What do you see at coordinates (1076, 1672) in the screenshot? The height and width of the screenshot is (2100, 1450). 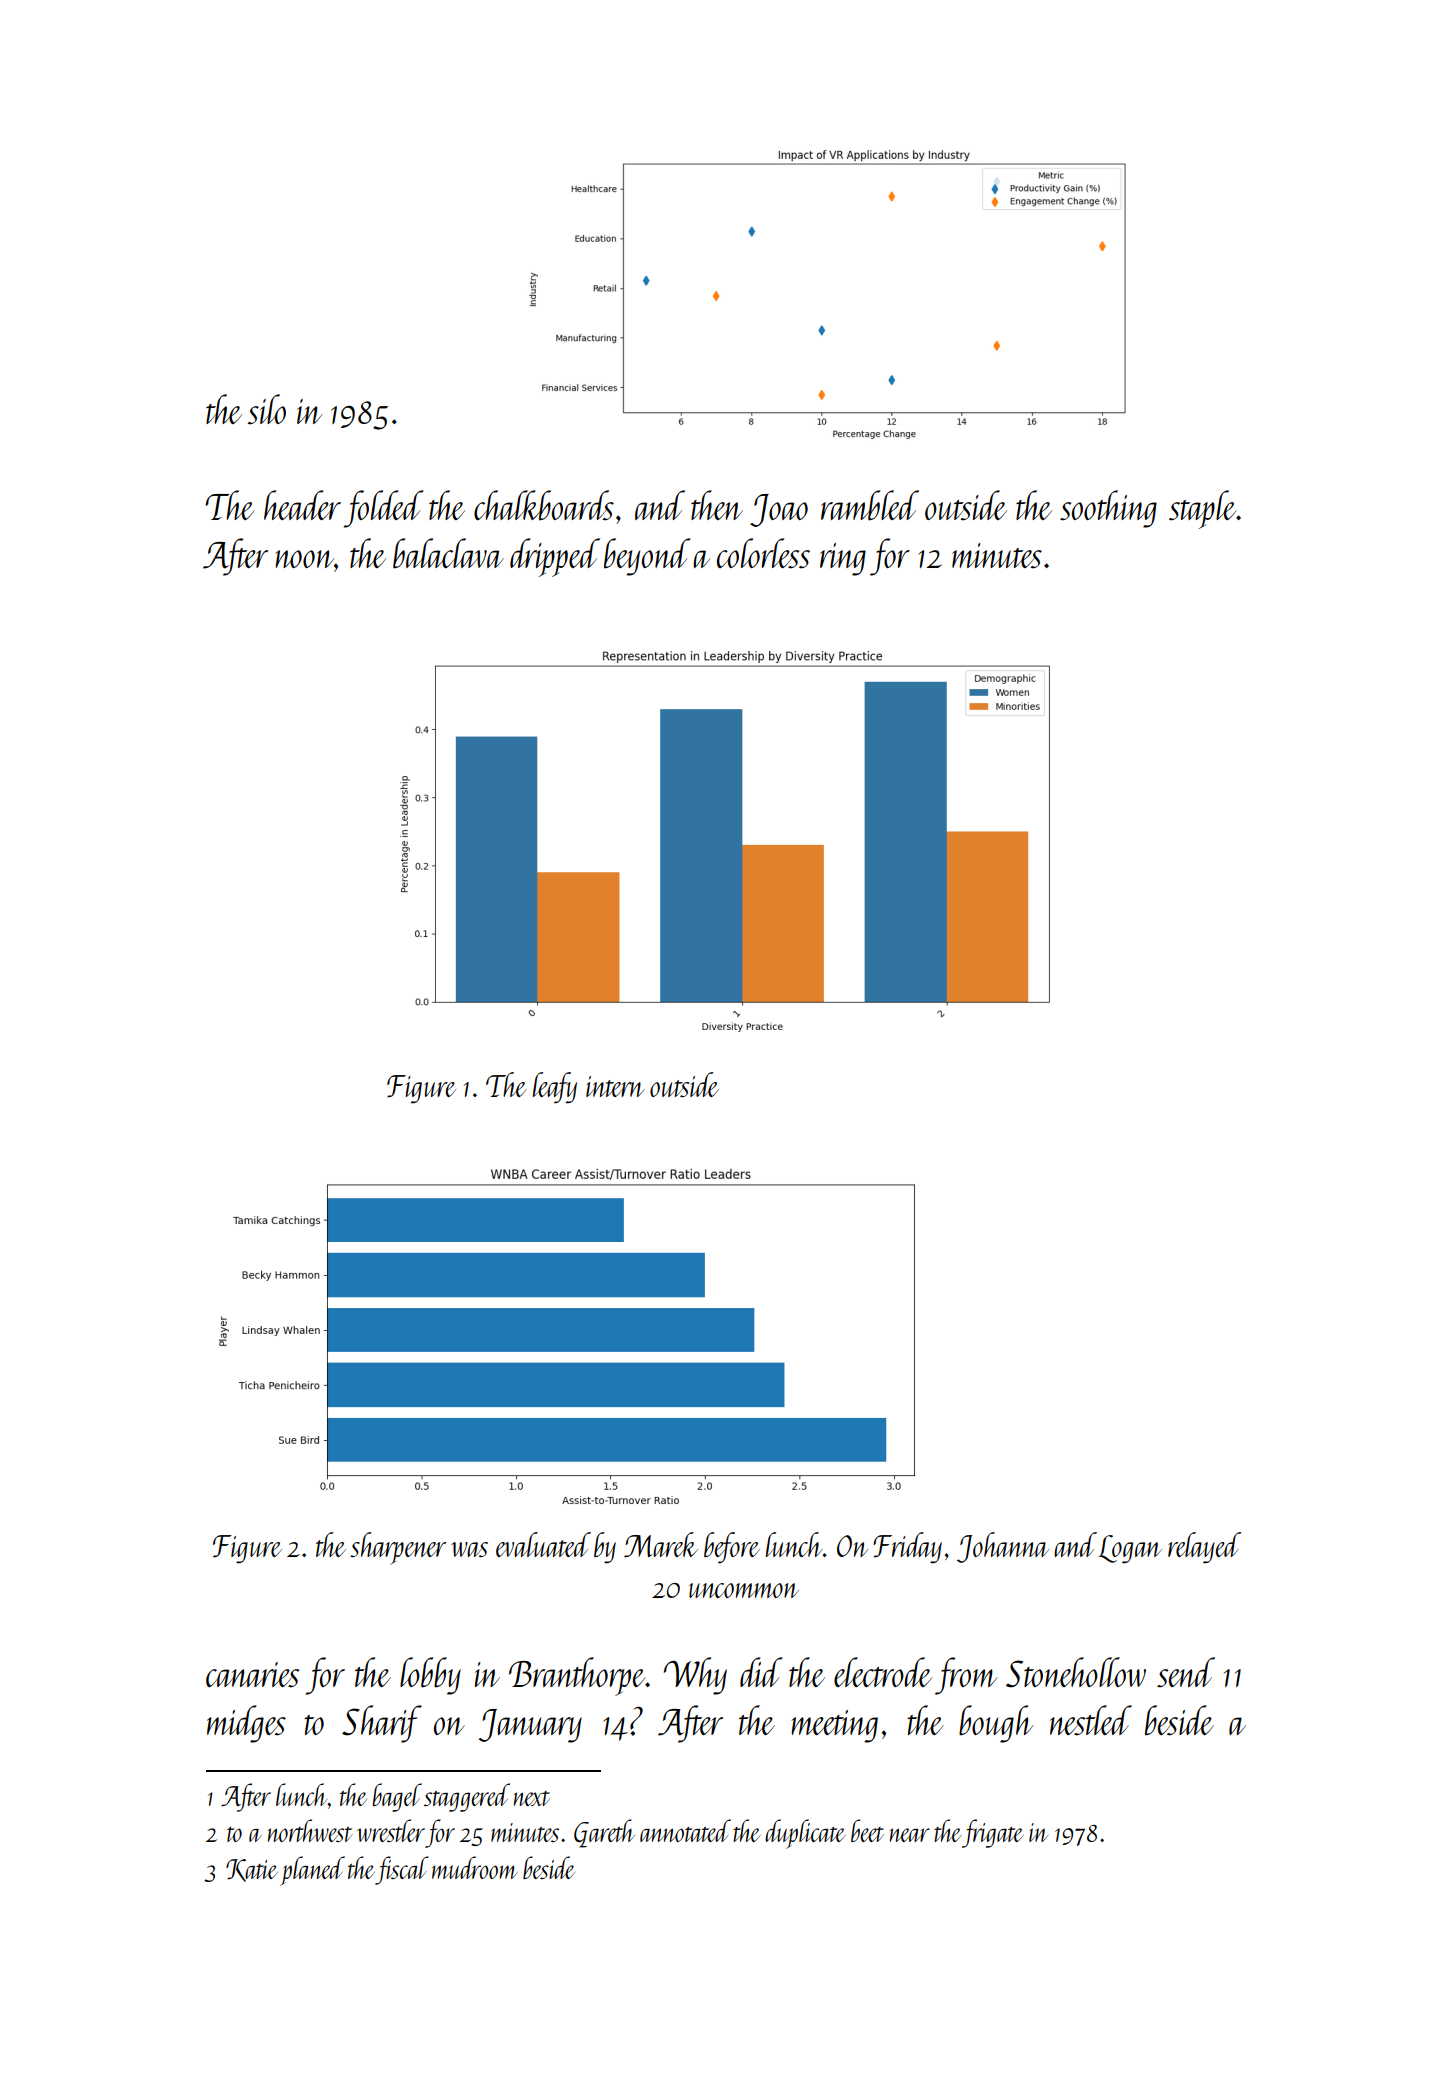 I see `Stonehollow` at bounding box center [1076, 1672].
